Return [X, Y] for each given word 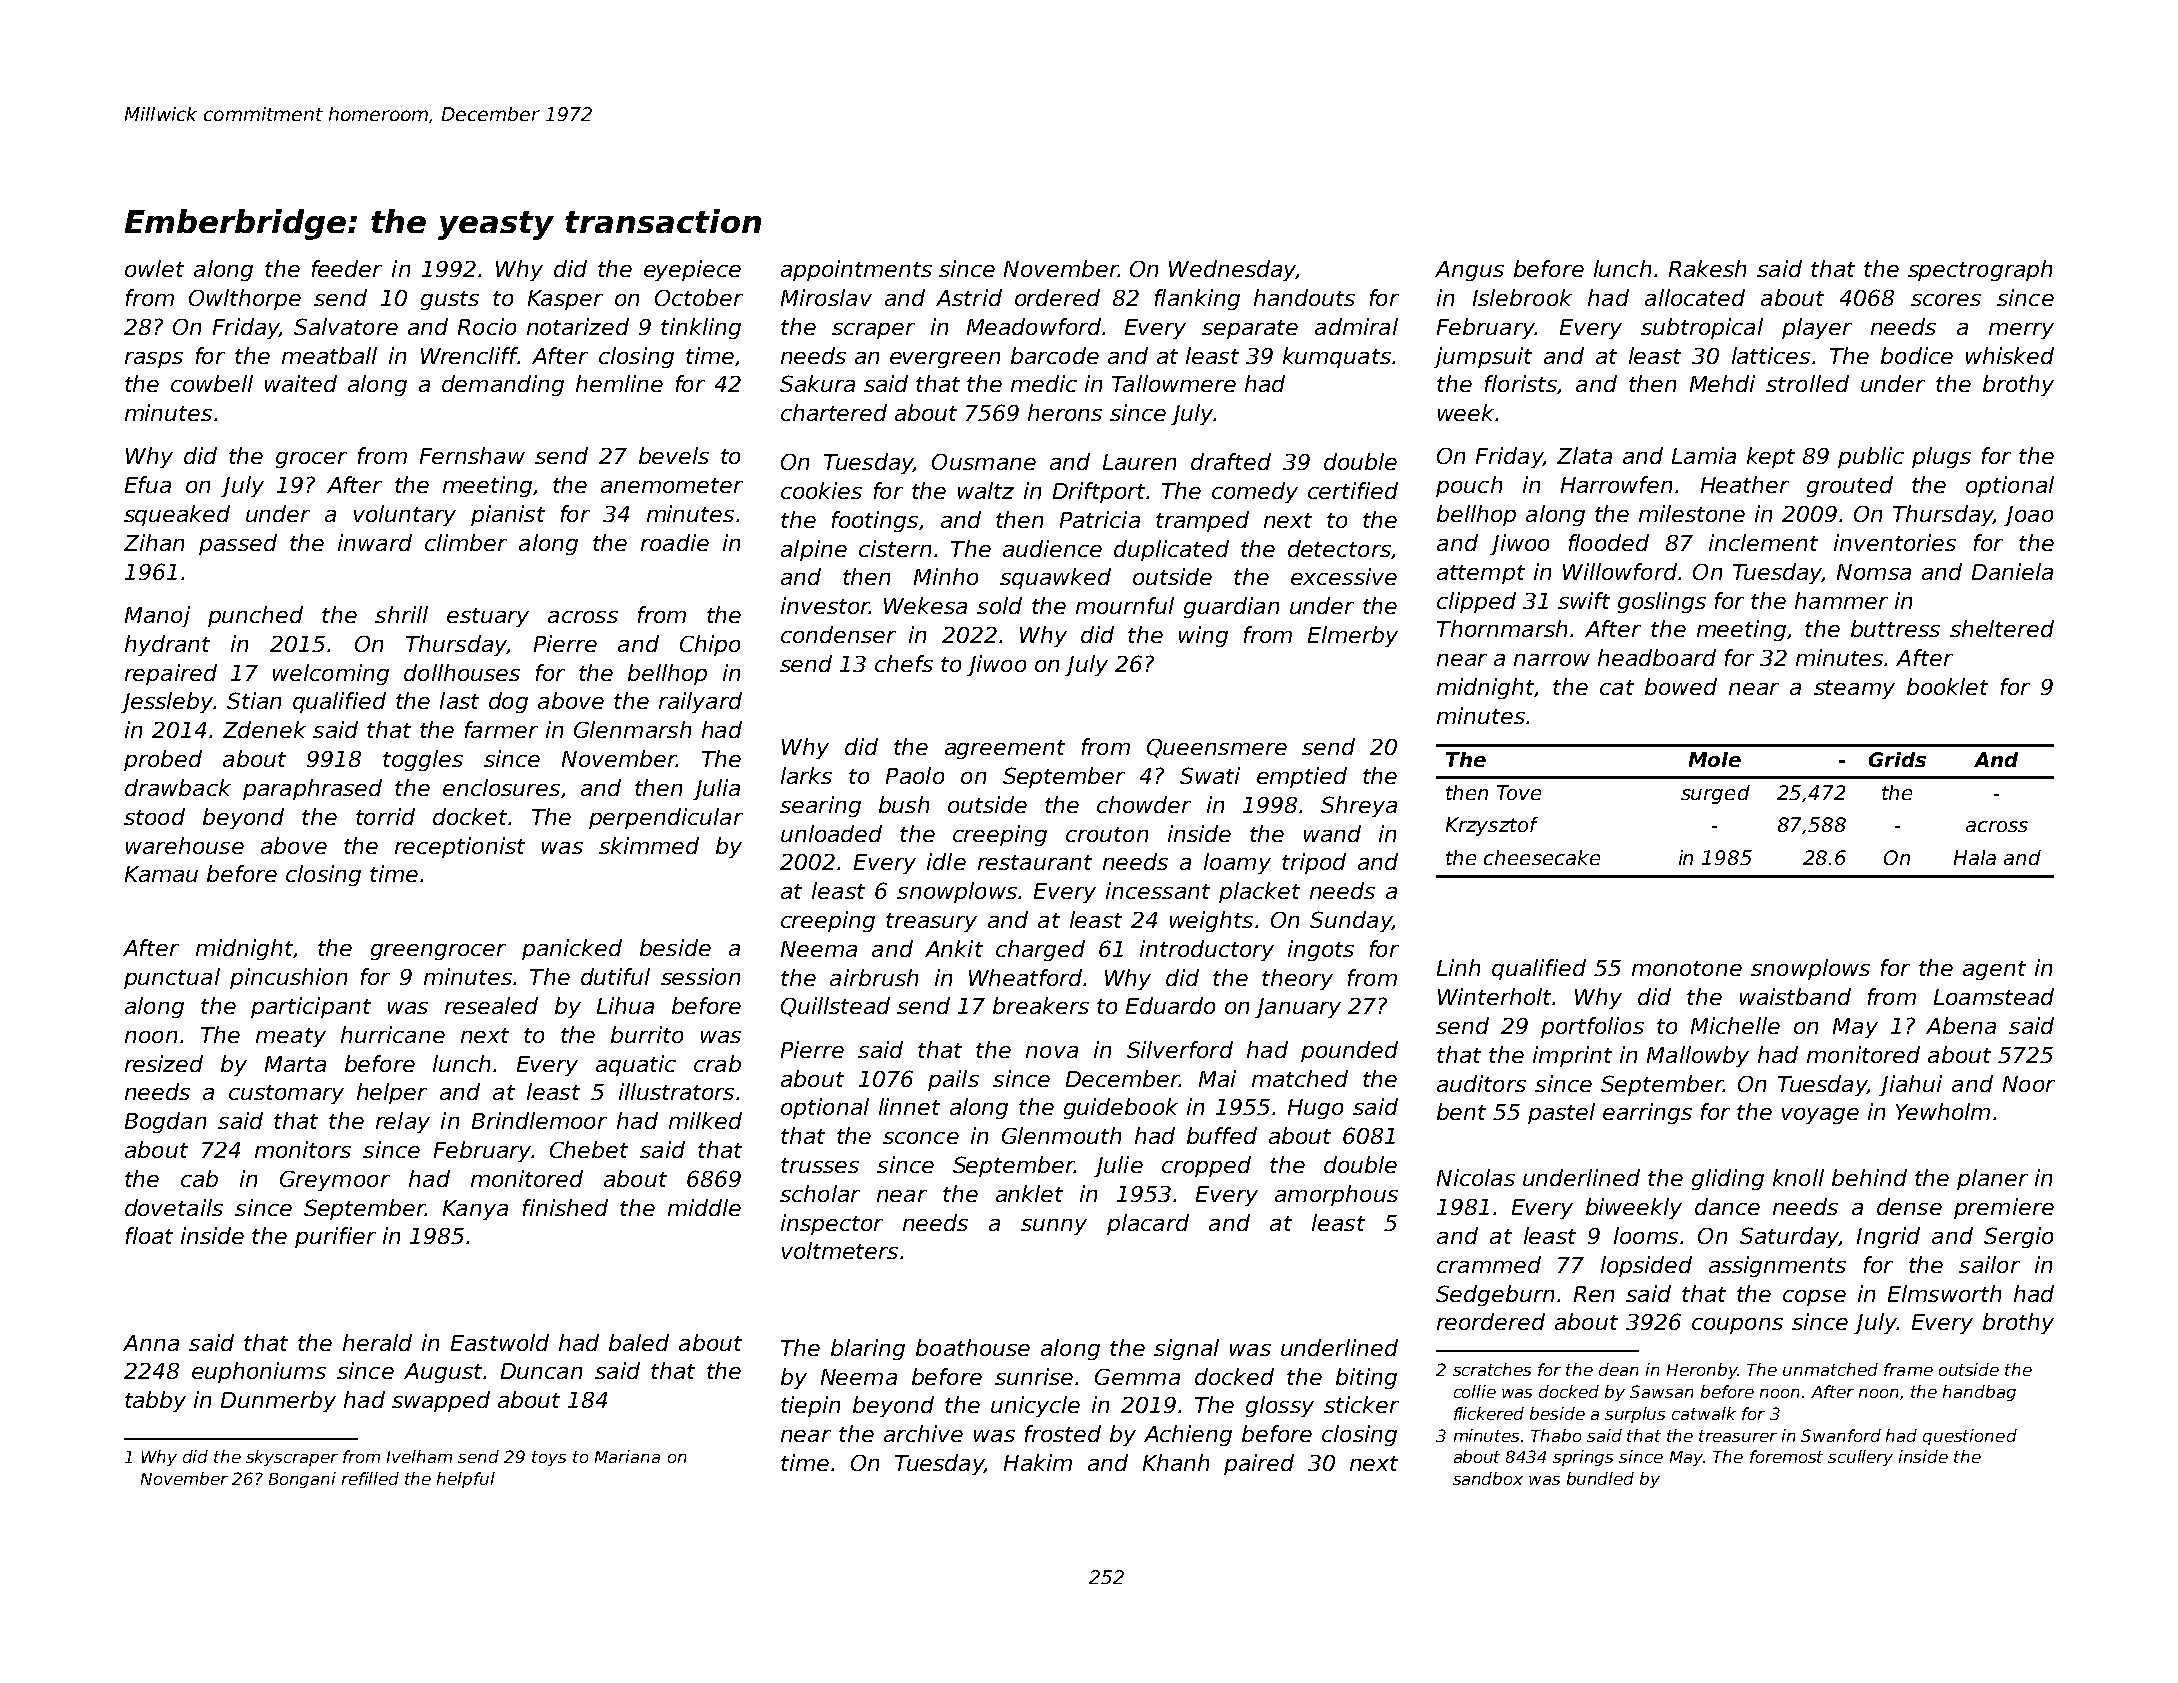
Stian [254, 700]
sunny [1054, 1227]
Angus [1469, 271]
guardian [1231, 607]
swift [1584, 600]
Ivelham [419, 1456]
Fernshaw [472, 455]
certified [1353, 490]
